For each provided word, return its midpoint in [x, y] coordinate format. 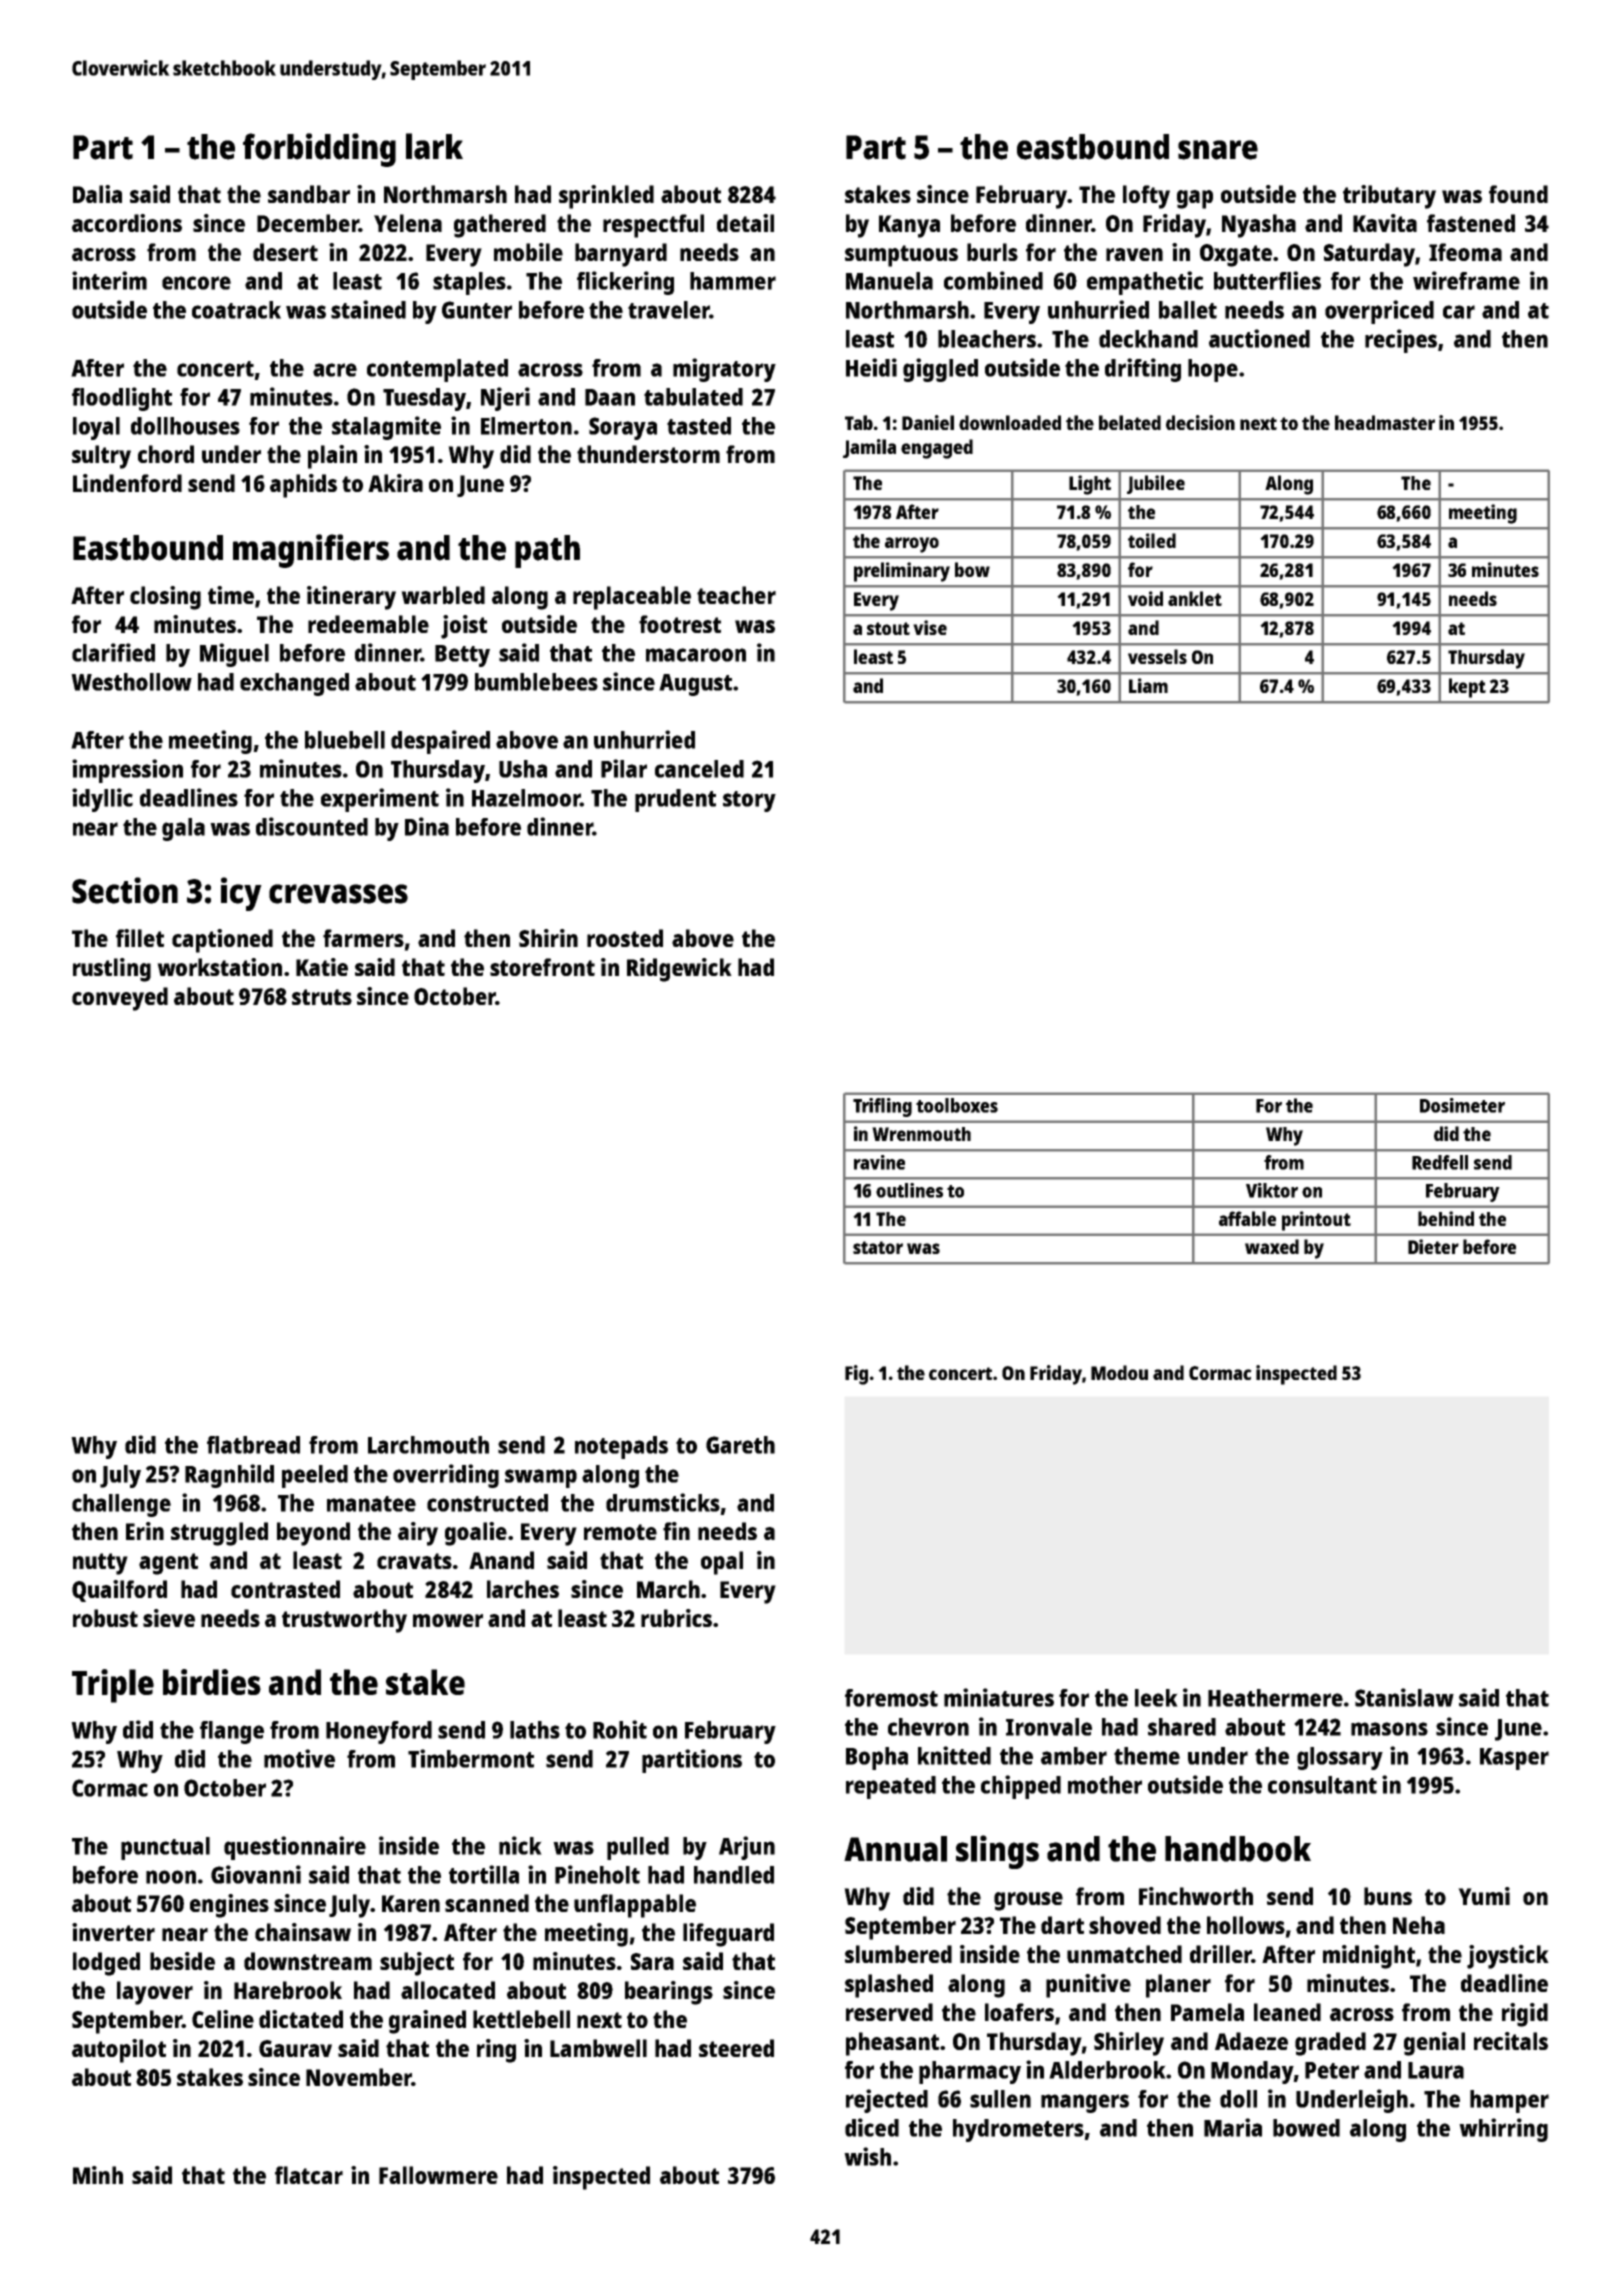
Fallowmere [438, 2175]
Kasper [1514, 1759]
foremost [891, 1698]
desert [285, 252]
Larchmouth [428, 1445]
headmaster [1385, 422]
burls [992, 252]
